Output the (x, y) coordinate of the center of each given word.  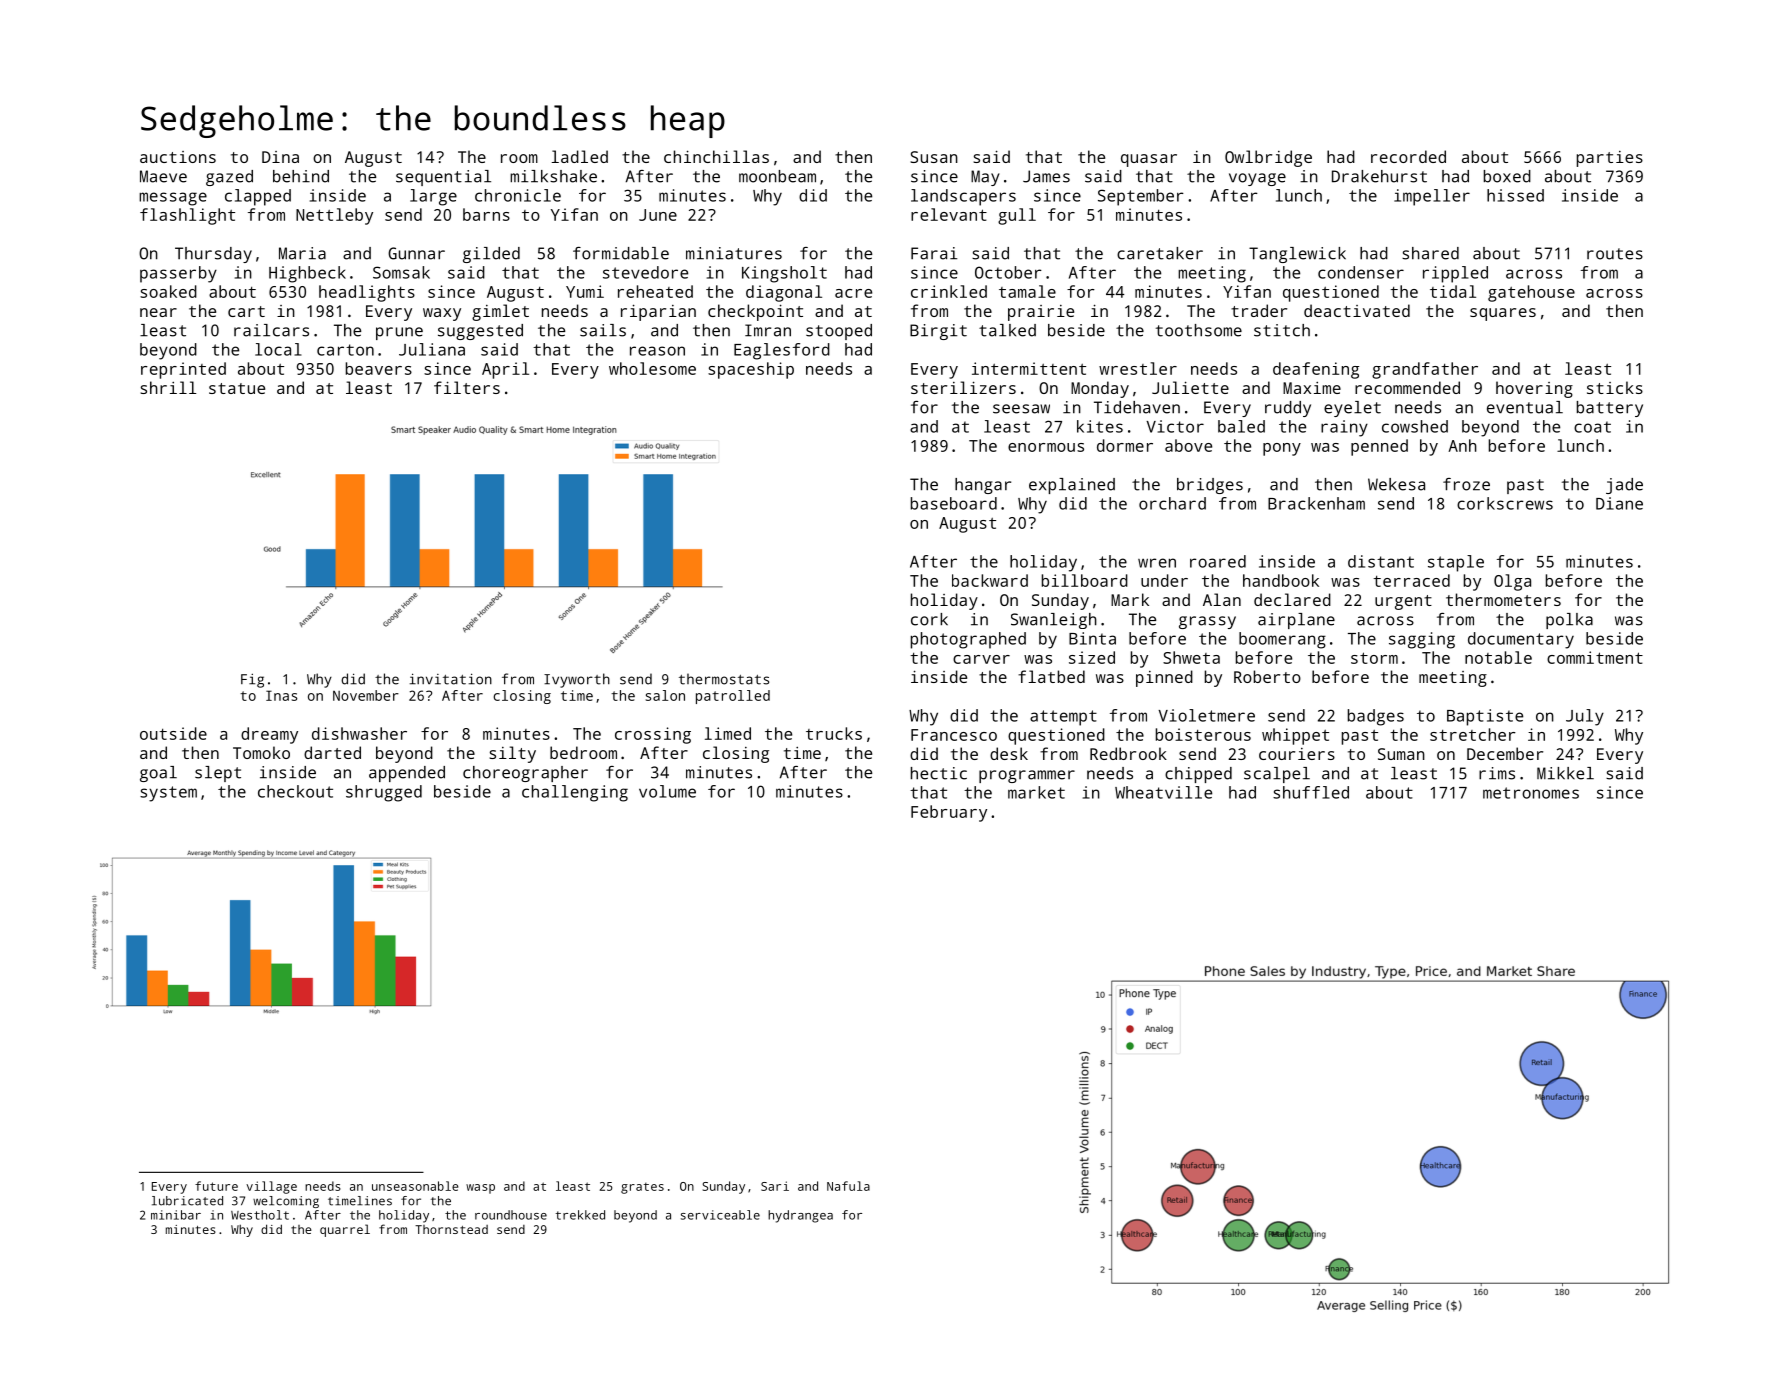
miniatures (734, 253)
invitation (451, 679)
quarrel (345, 1230)
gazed (229, 178)
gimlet (500, 312)
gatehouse (1531, 293)
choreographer (525, 774)
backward (990, 580)
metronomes (1531, 793)
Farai (934, 253)
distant (1381, 561)
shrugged (384, 793)
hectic (939, 773)
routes (1615, 254)
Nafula (848, 1186)
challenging (575, 793)
